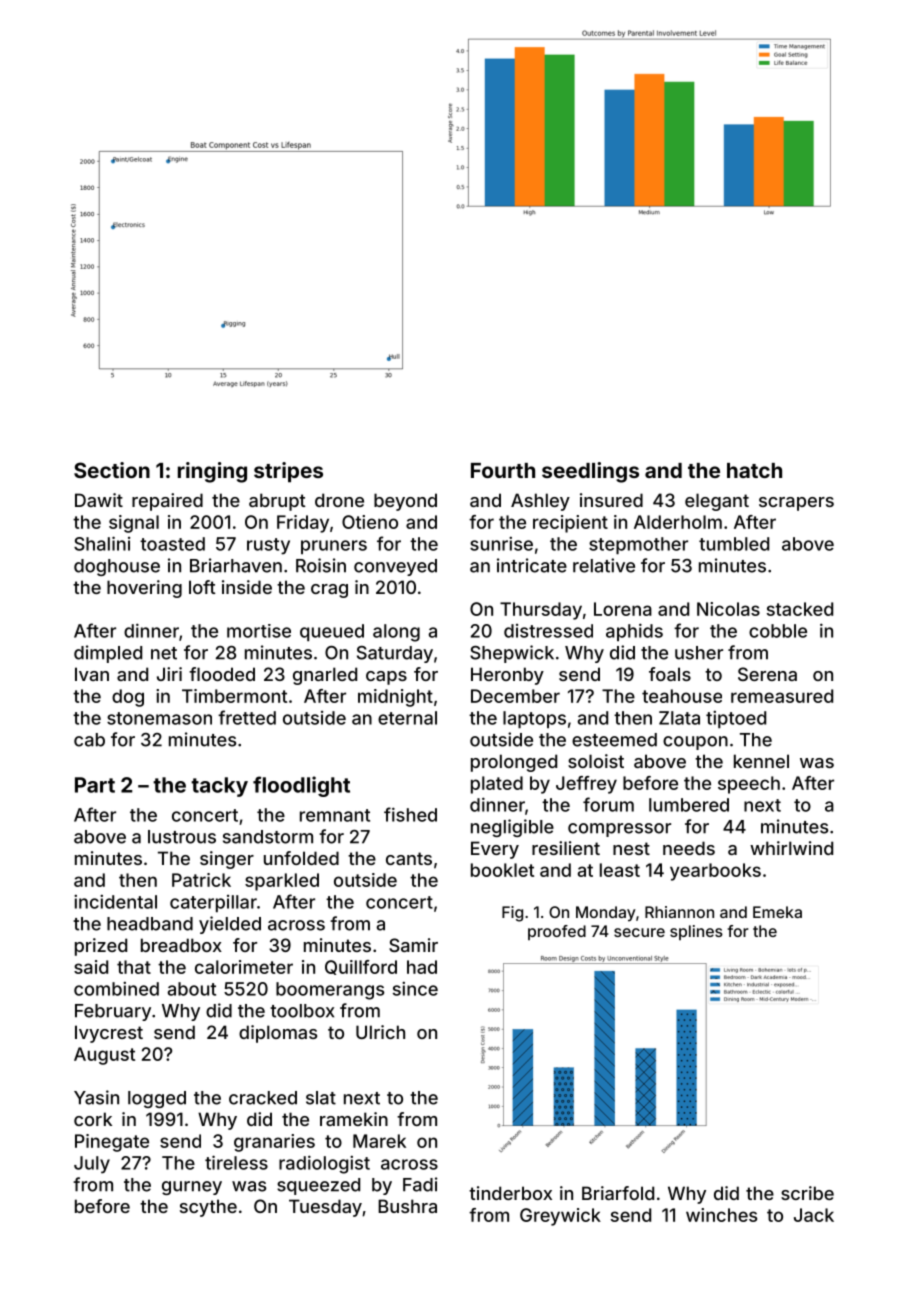 The width and height of the screenshot is (908, 1316). Describe the element at coordinates (208, 1208) in the screenshot. I see `scythe` at that location.
